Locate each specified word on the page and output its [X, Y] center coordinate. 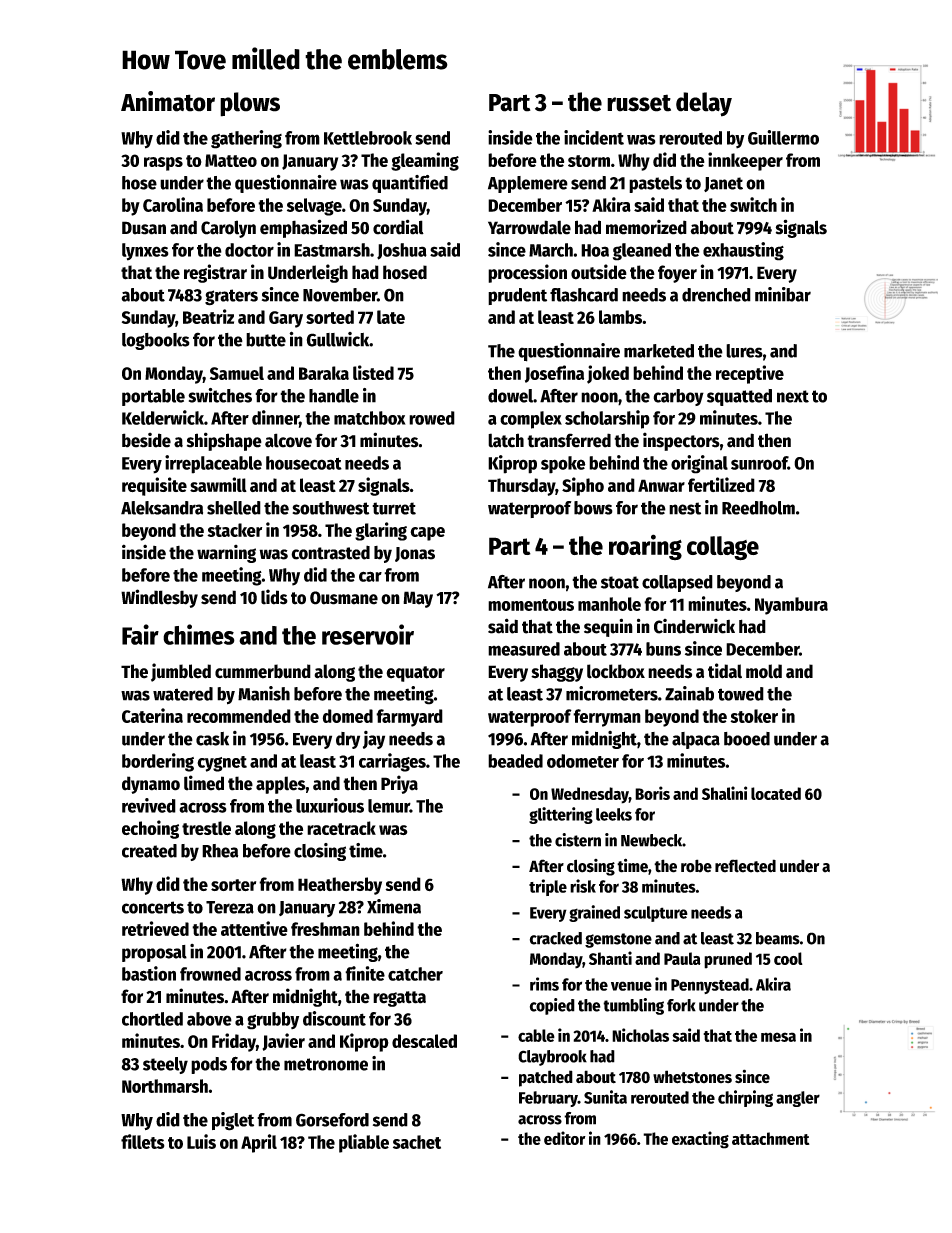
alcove [288, 440]
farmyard [409, 718]
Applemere [528, 184]
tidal [725, 671]
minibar [783, 294]
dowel [510, 396]
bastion [149, 973]
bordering [158, 762]
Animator [168, 101]
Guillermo [783, 137]
